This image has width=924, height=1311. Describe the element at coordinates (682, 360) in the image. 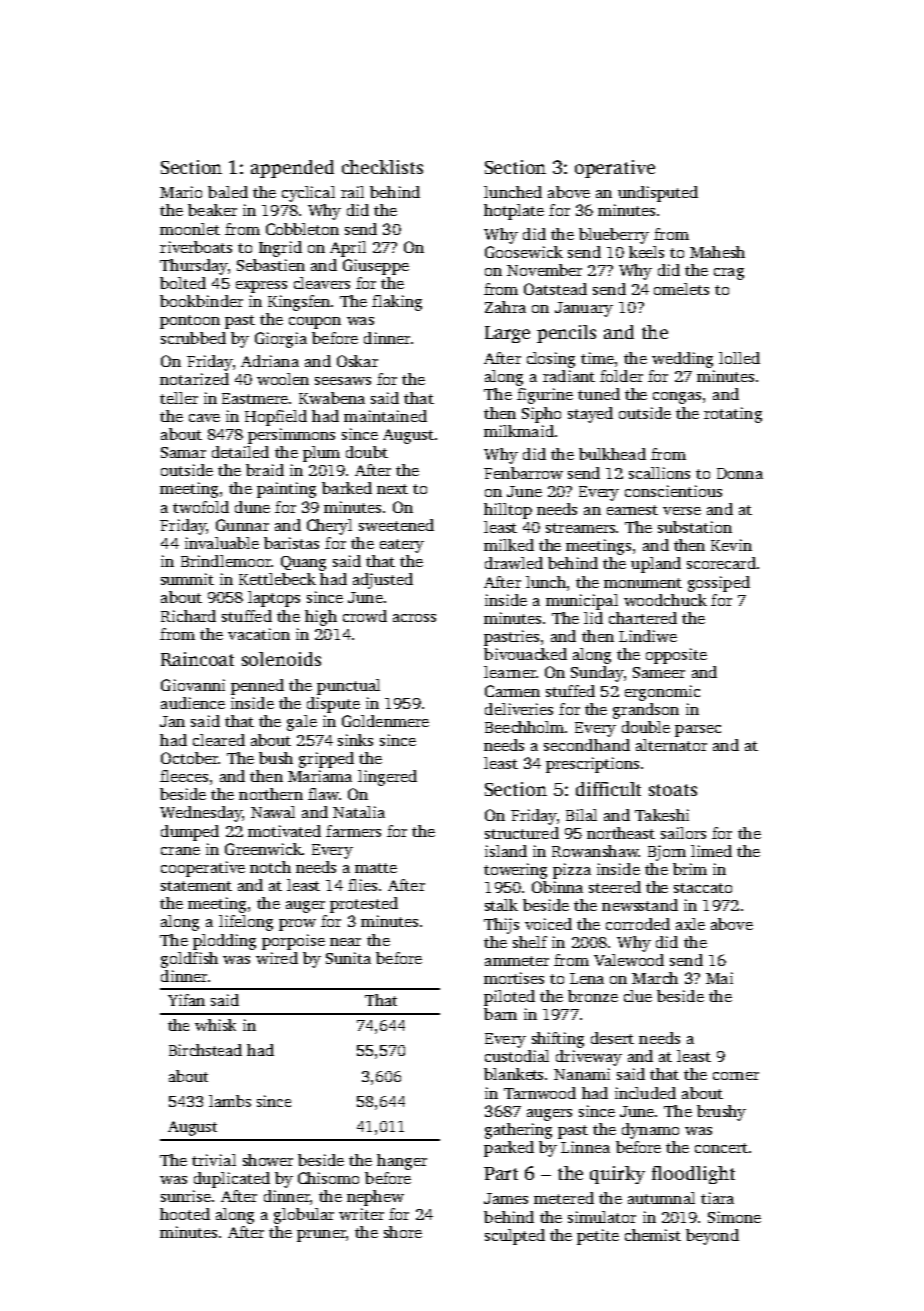

I see `wedding` at that location.
